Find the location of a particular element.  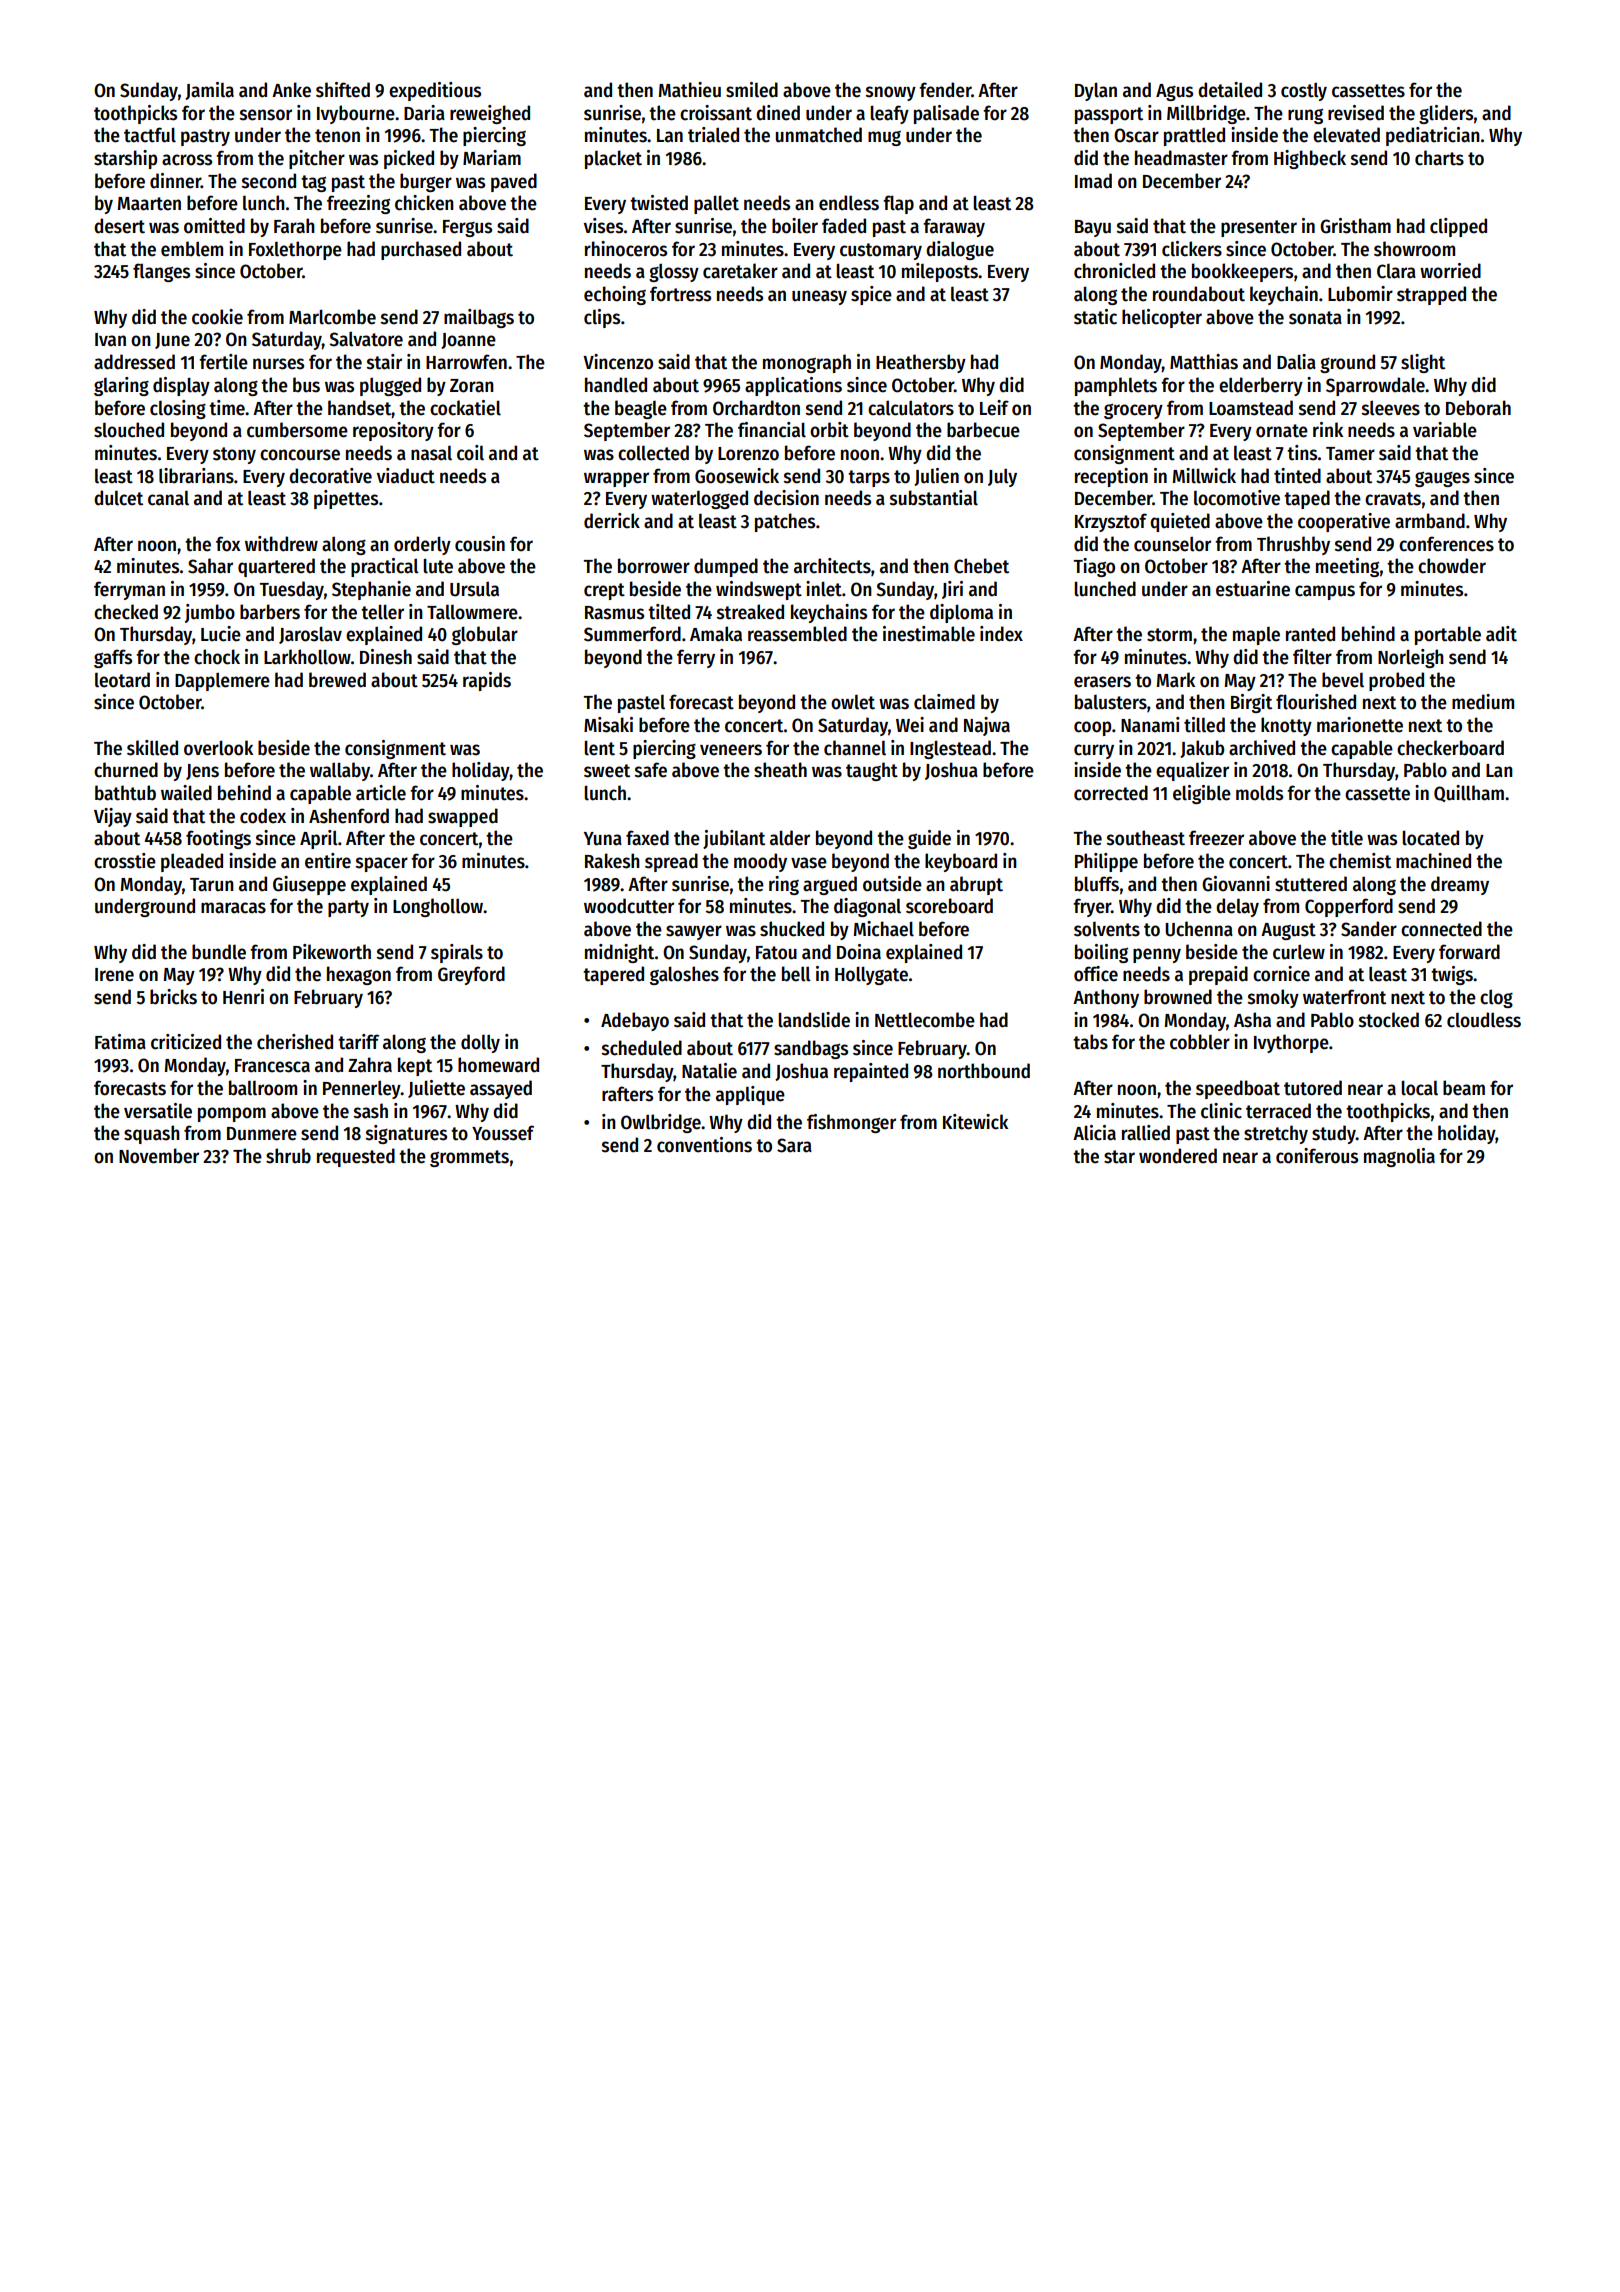

November is located at coordinates (159, 1156).
